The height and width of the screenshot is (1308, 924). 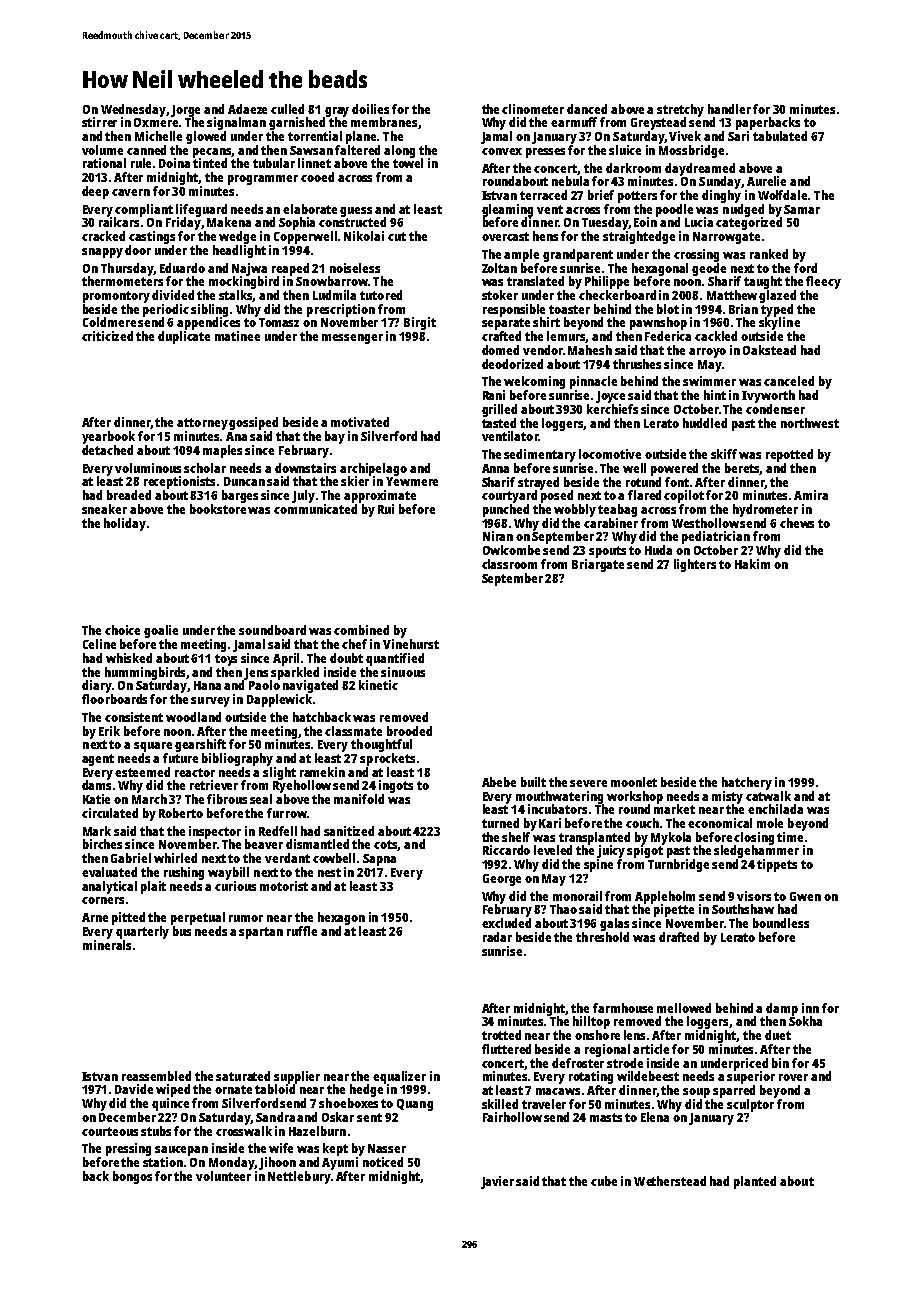 I want to click on Jorge, so click(x=185, y=111).
